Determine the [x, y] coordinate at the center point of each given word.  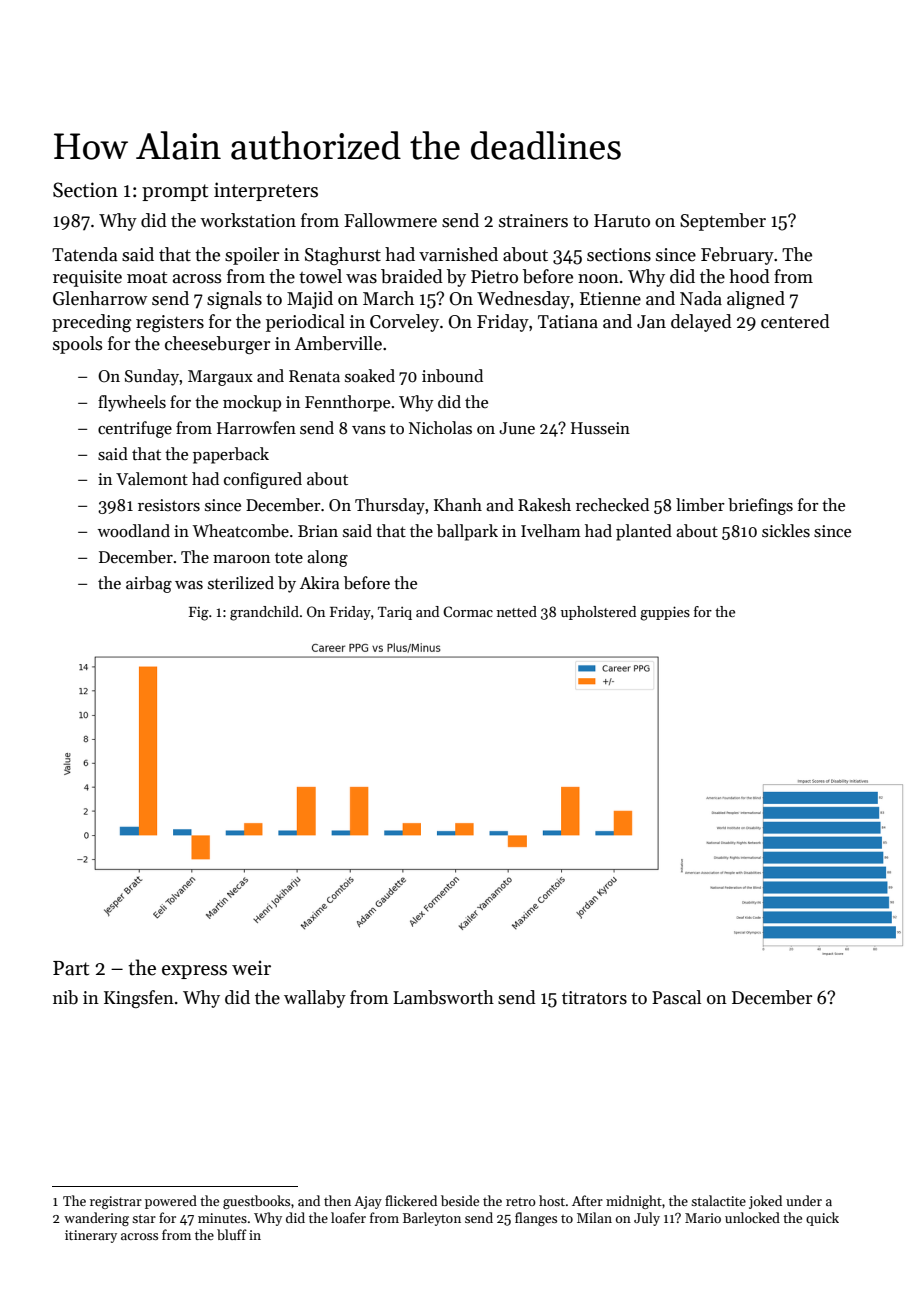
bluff [232, 1234]
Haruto [622, 221]
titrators [594, 998]
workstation [248, 220]
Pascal [676, 997]
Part [71, 968]
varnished [458, 254]
